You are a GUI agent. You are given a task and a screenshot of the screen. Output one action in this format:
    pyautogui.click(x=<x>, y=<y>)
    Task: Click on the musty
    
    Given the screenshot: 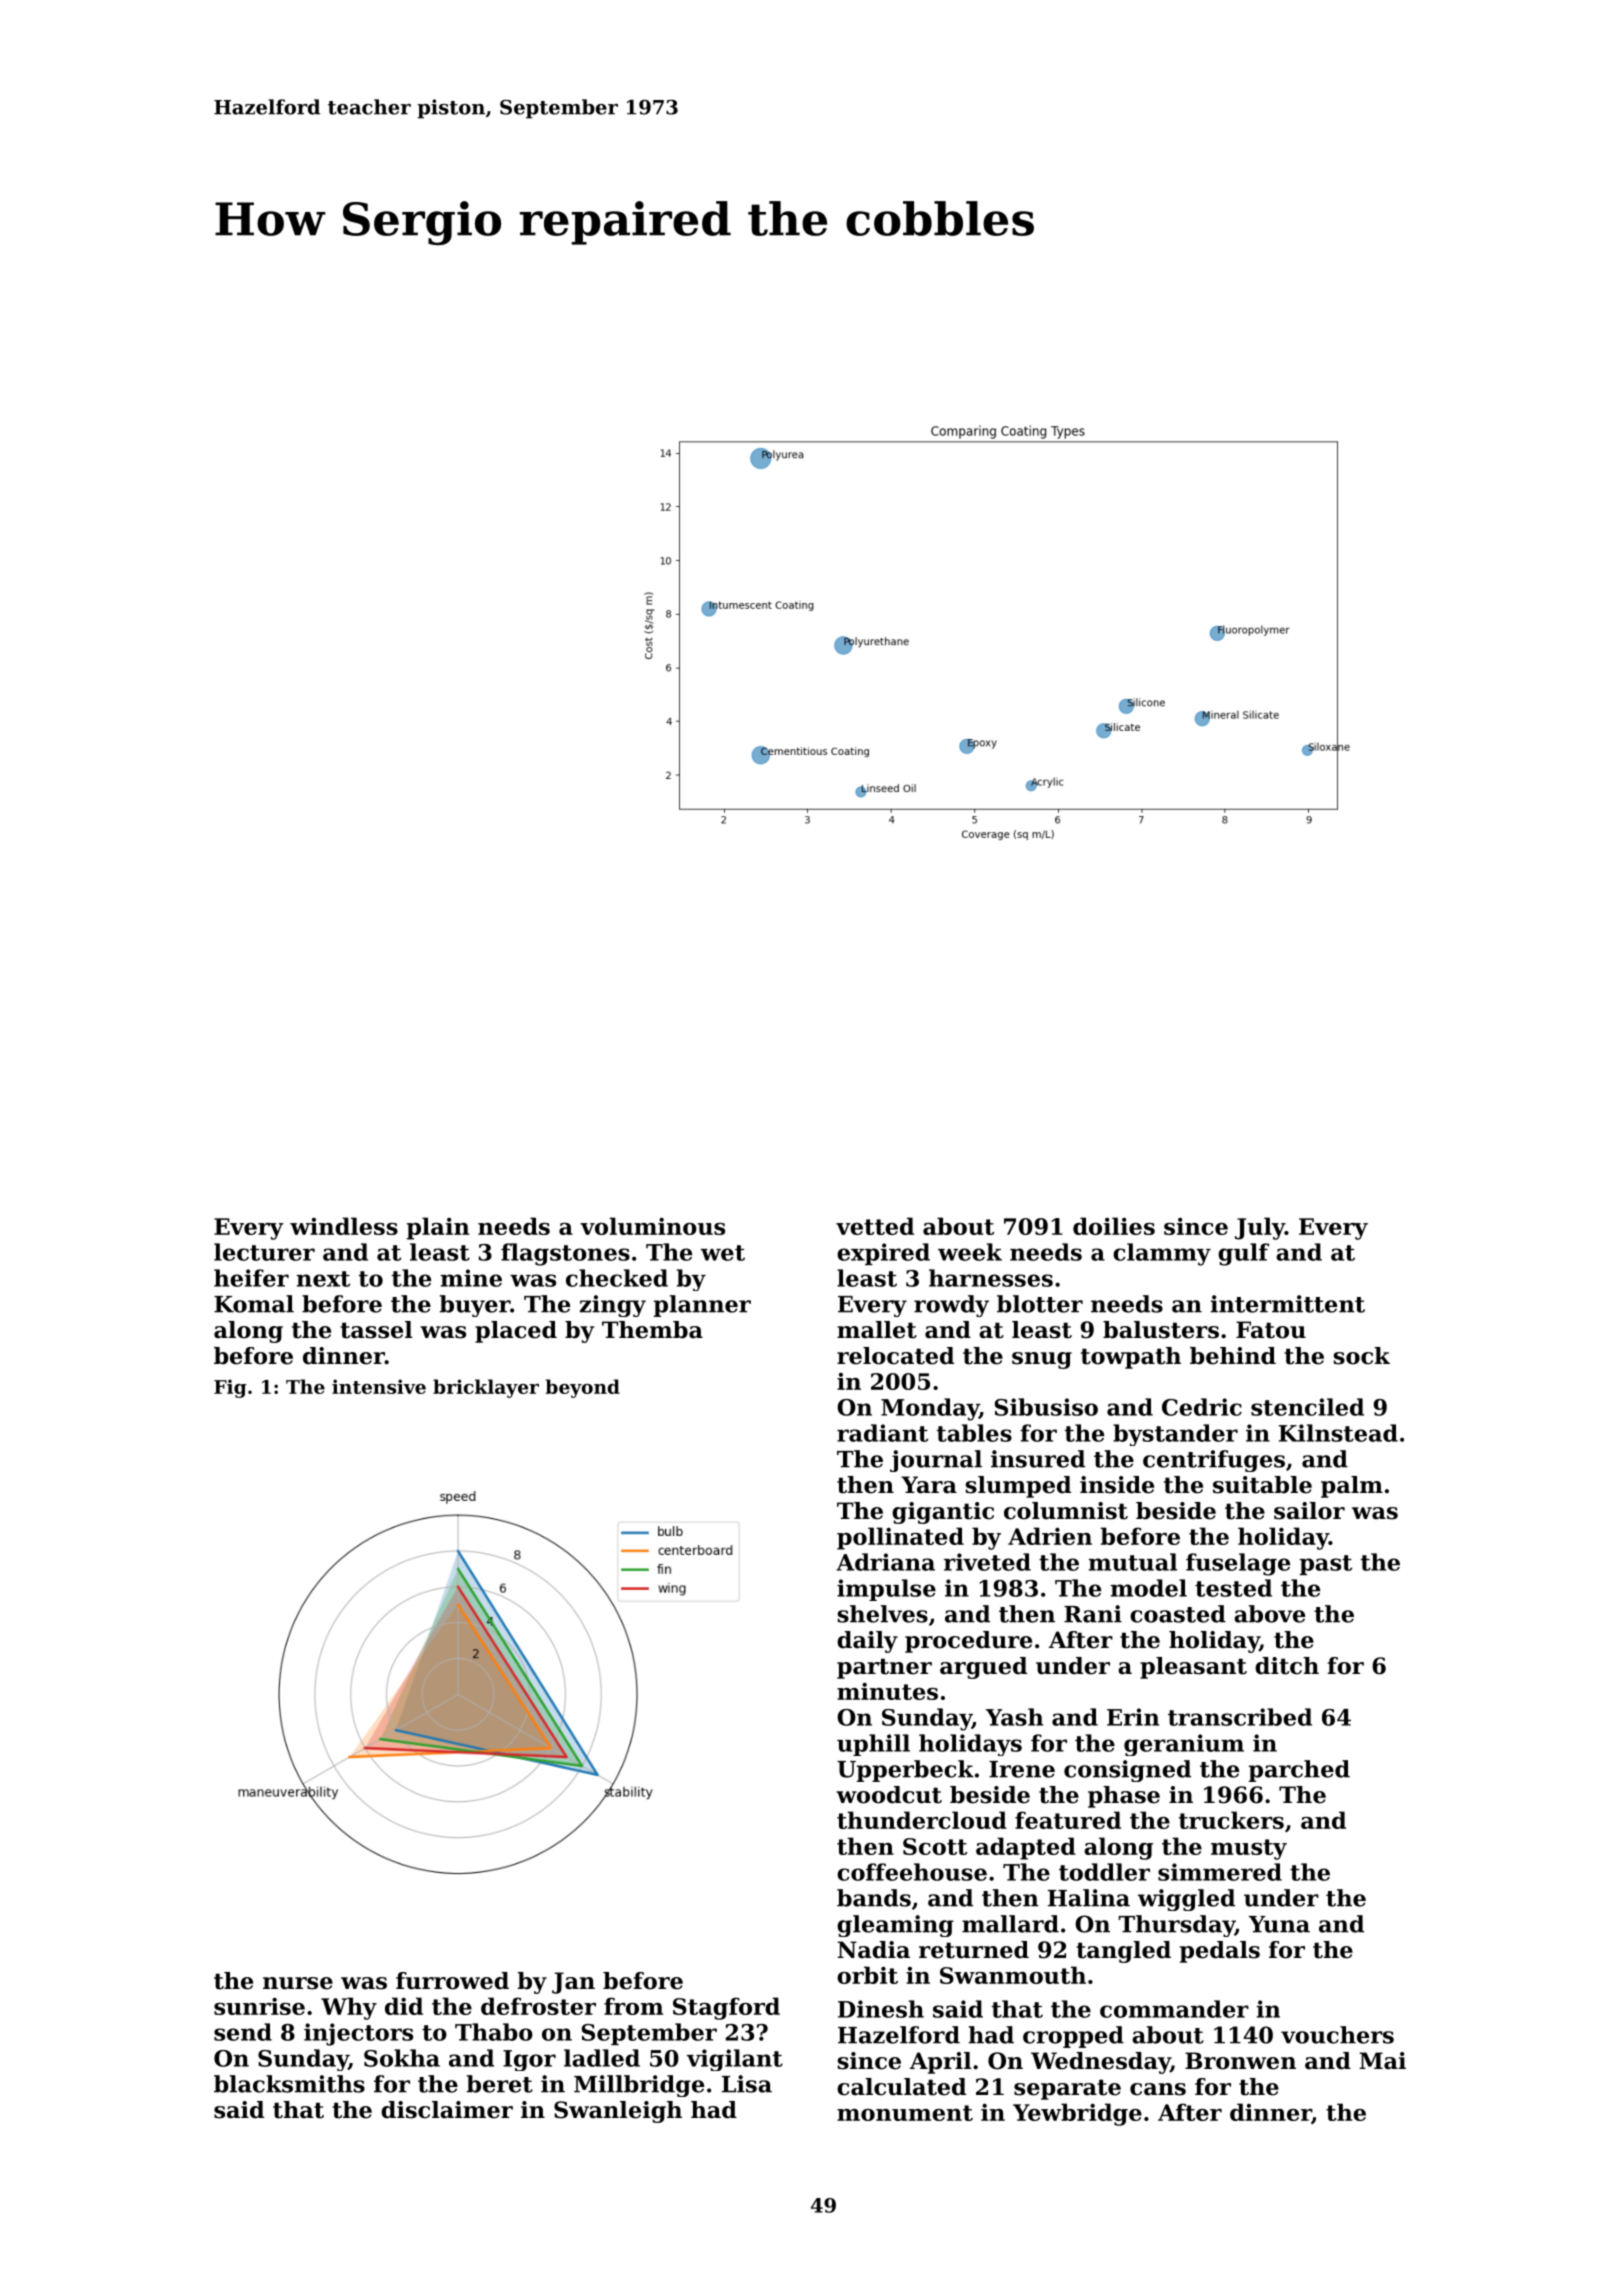 What is the action you would take?
    pyautogui.click(x=1249, y=1849)
